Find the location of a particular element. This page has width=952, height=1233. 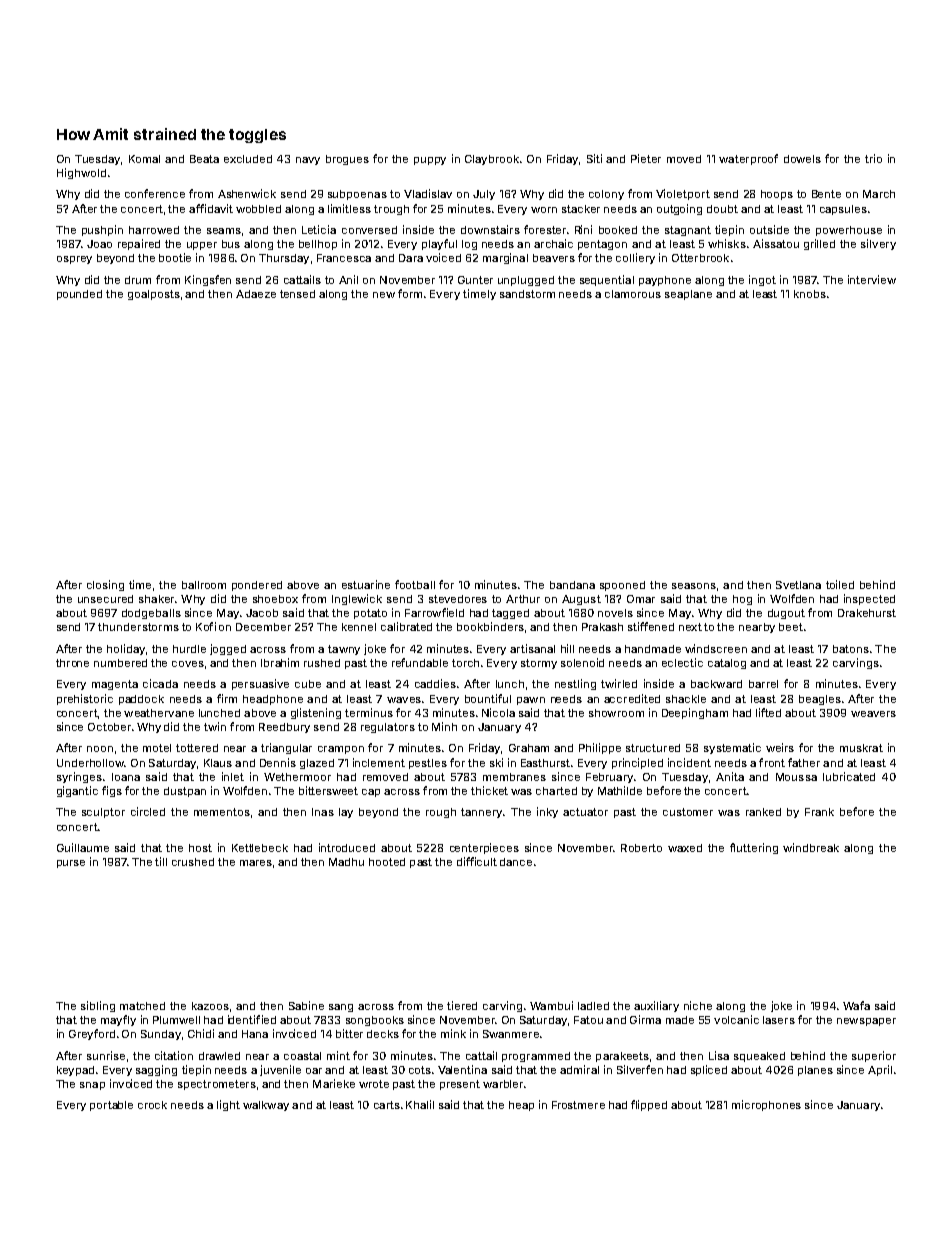

sagging is located at coordinates (156, 1070).
